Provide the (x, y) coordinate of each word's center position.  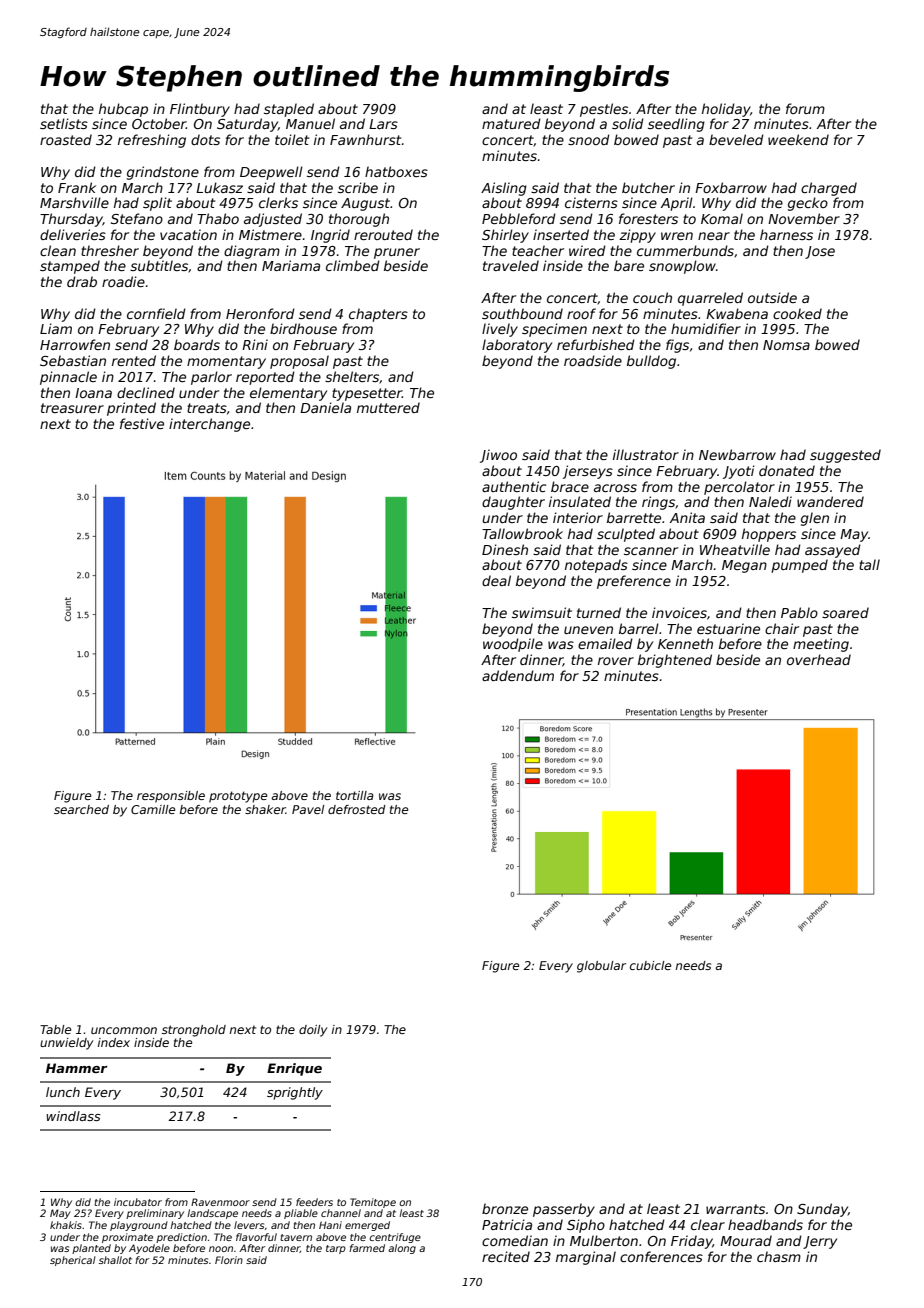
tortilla (355, 795)
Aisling (504, 189)
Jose (820, 252)
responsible (171, 797)
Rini (255, 344)
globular (601, 967)
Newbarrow (737, 454)
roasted (66, 139)
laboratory (517, 346)
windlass (73, 1116)
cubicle (650, 965)
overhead (819, 659)
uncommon (124, 1030)
